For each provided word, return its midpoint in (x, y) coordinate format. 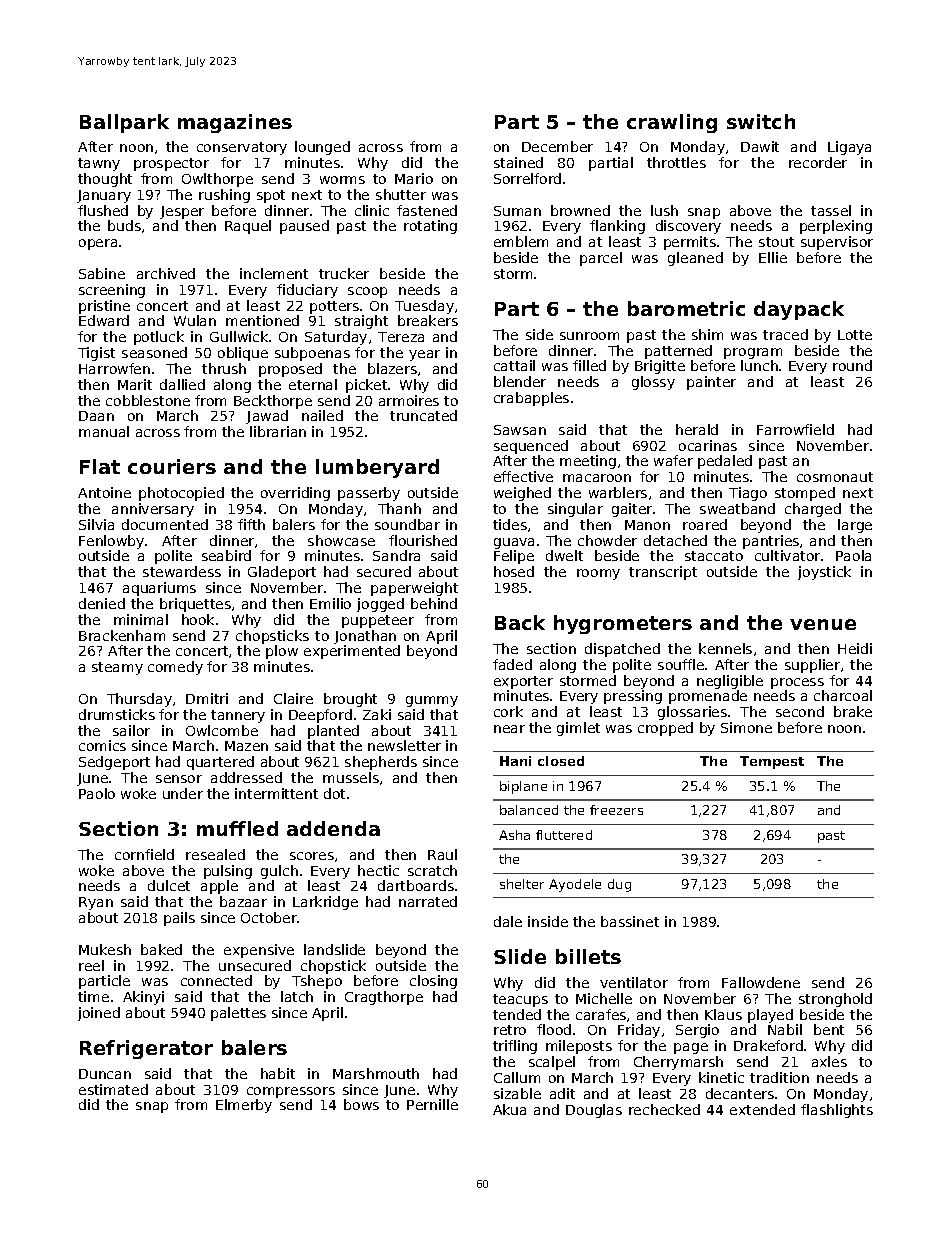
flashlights (837, 1111)
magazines (235, 123)
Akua (509, 1109)
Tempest (772, 762)
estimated (113, 1089)
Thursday (139, 700)
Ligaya (849, 148)
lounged (322, 148)
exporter (523, 682)
